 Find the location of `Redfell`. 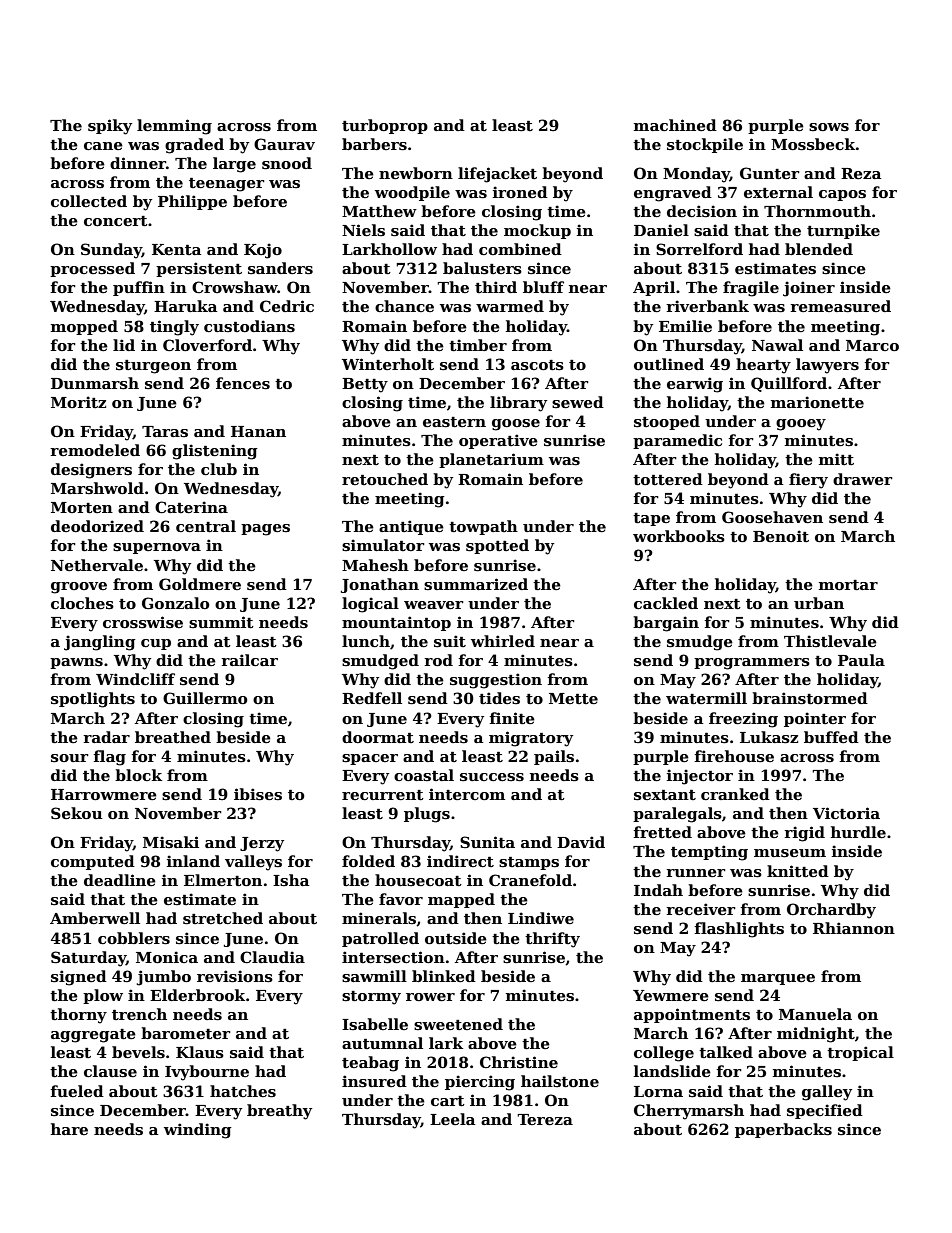

Redfell is located at coordinates (372, 698).
